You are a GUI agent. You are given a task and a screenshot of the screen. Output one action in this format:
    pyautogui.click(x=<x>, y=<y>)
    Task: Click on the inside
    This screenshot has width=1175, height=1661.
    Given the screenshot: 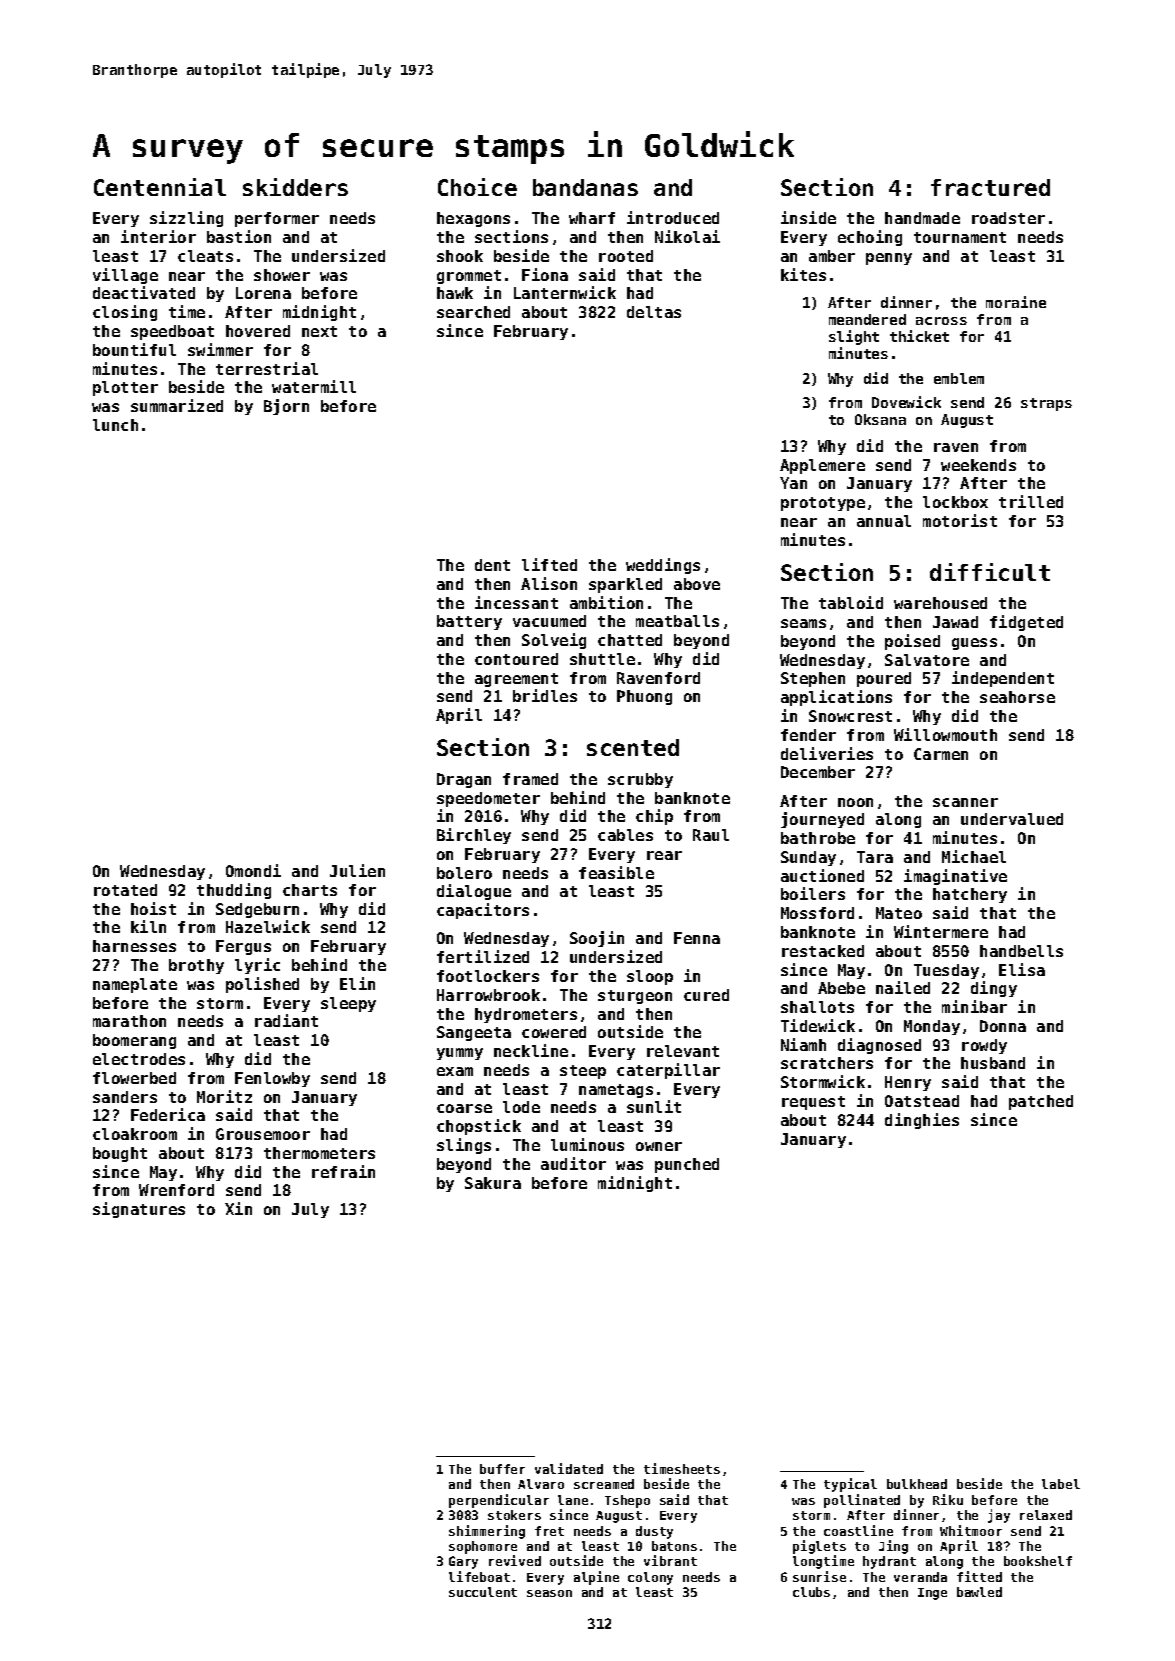 What is the action you would take?
    pyautogui.click(x=808, y=217)
